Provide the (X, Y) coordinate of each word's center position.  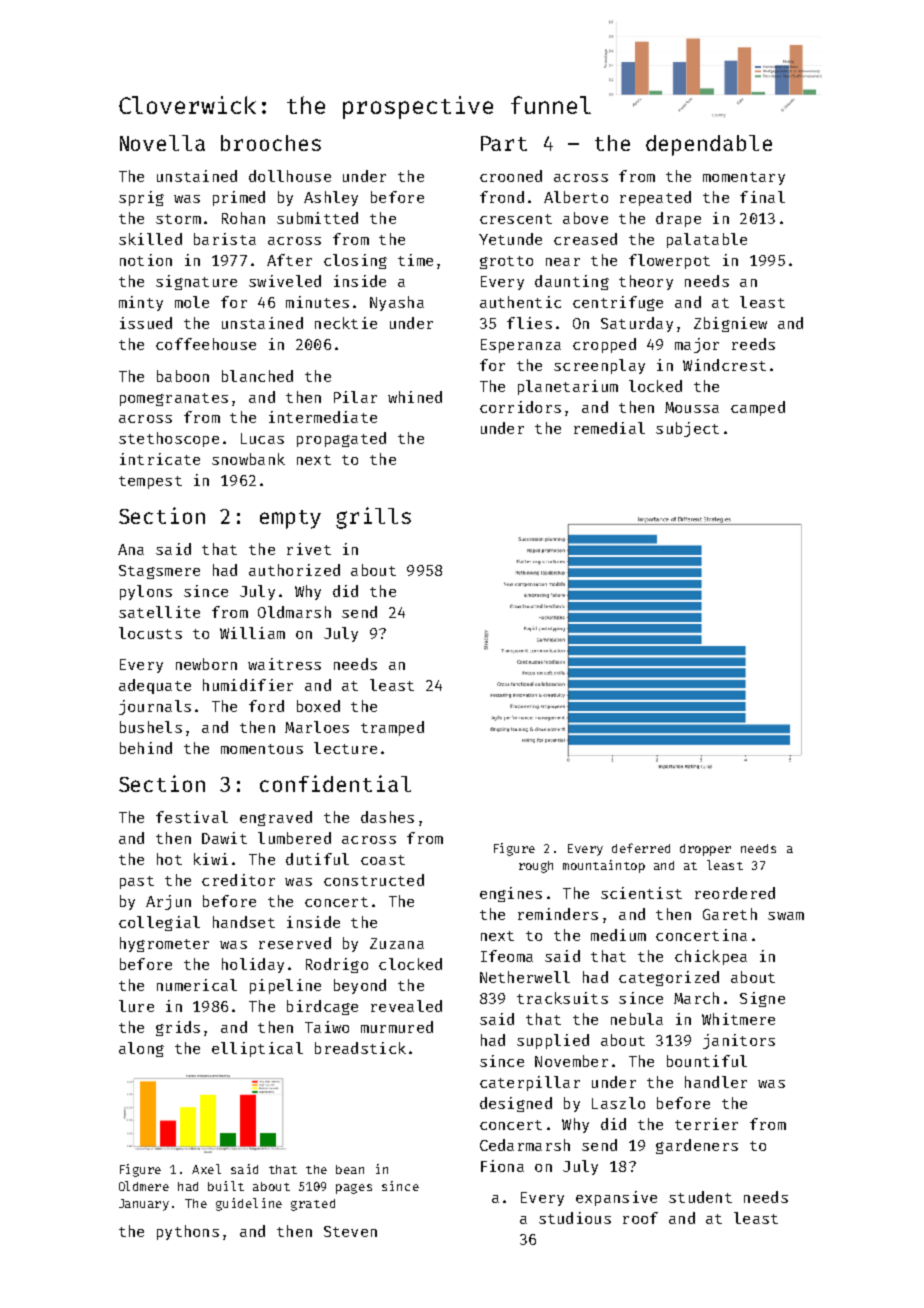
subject (687, 429)
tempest (150, 482)
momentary (744, 178)
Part (504, 143)
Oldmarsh (294, 612)
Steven (350, 1231)
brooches (271, 143)
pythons (188, 1232)
